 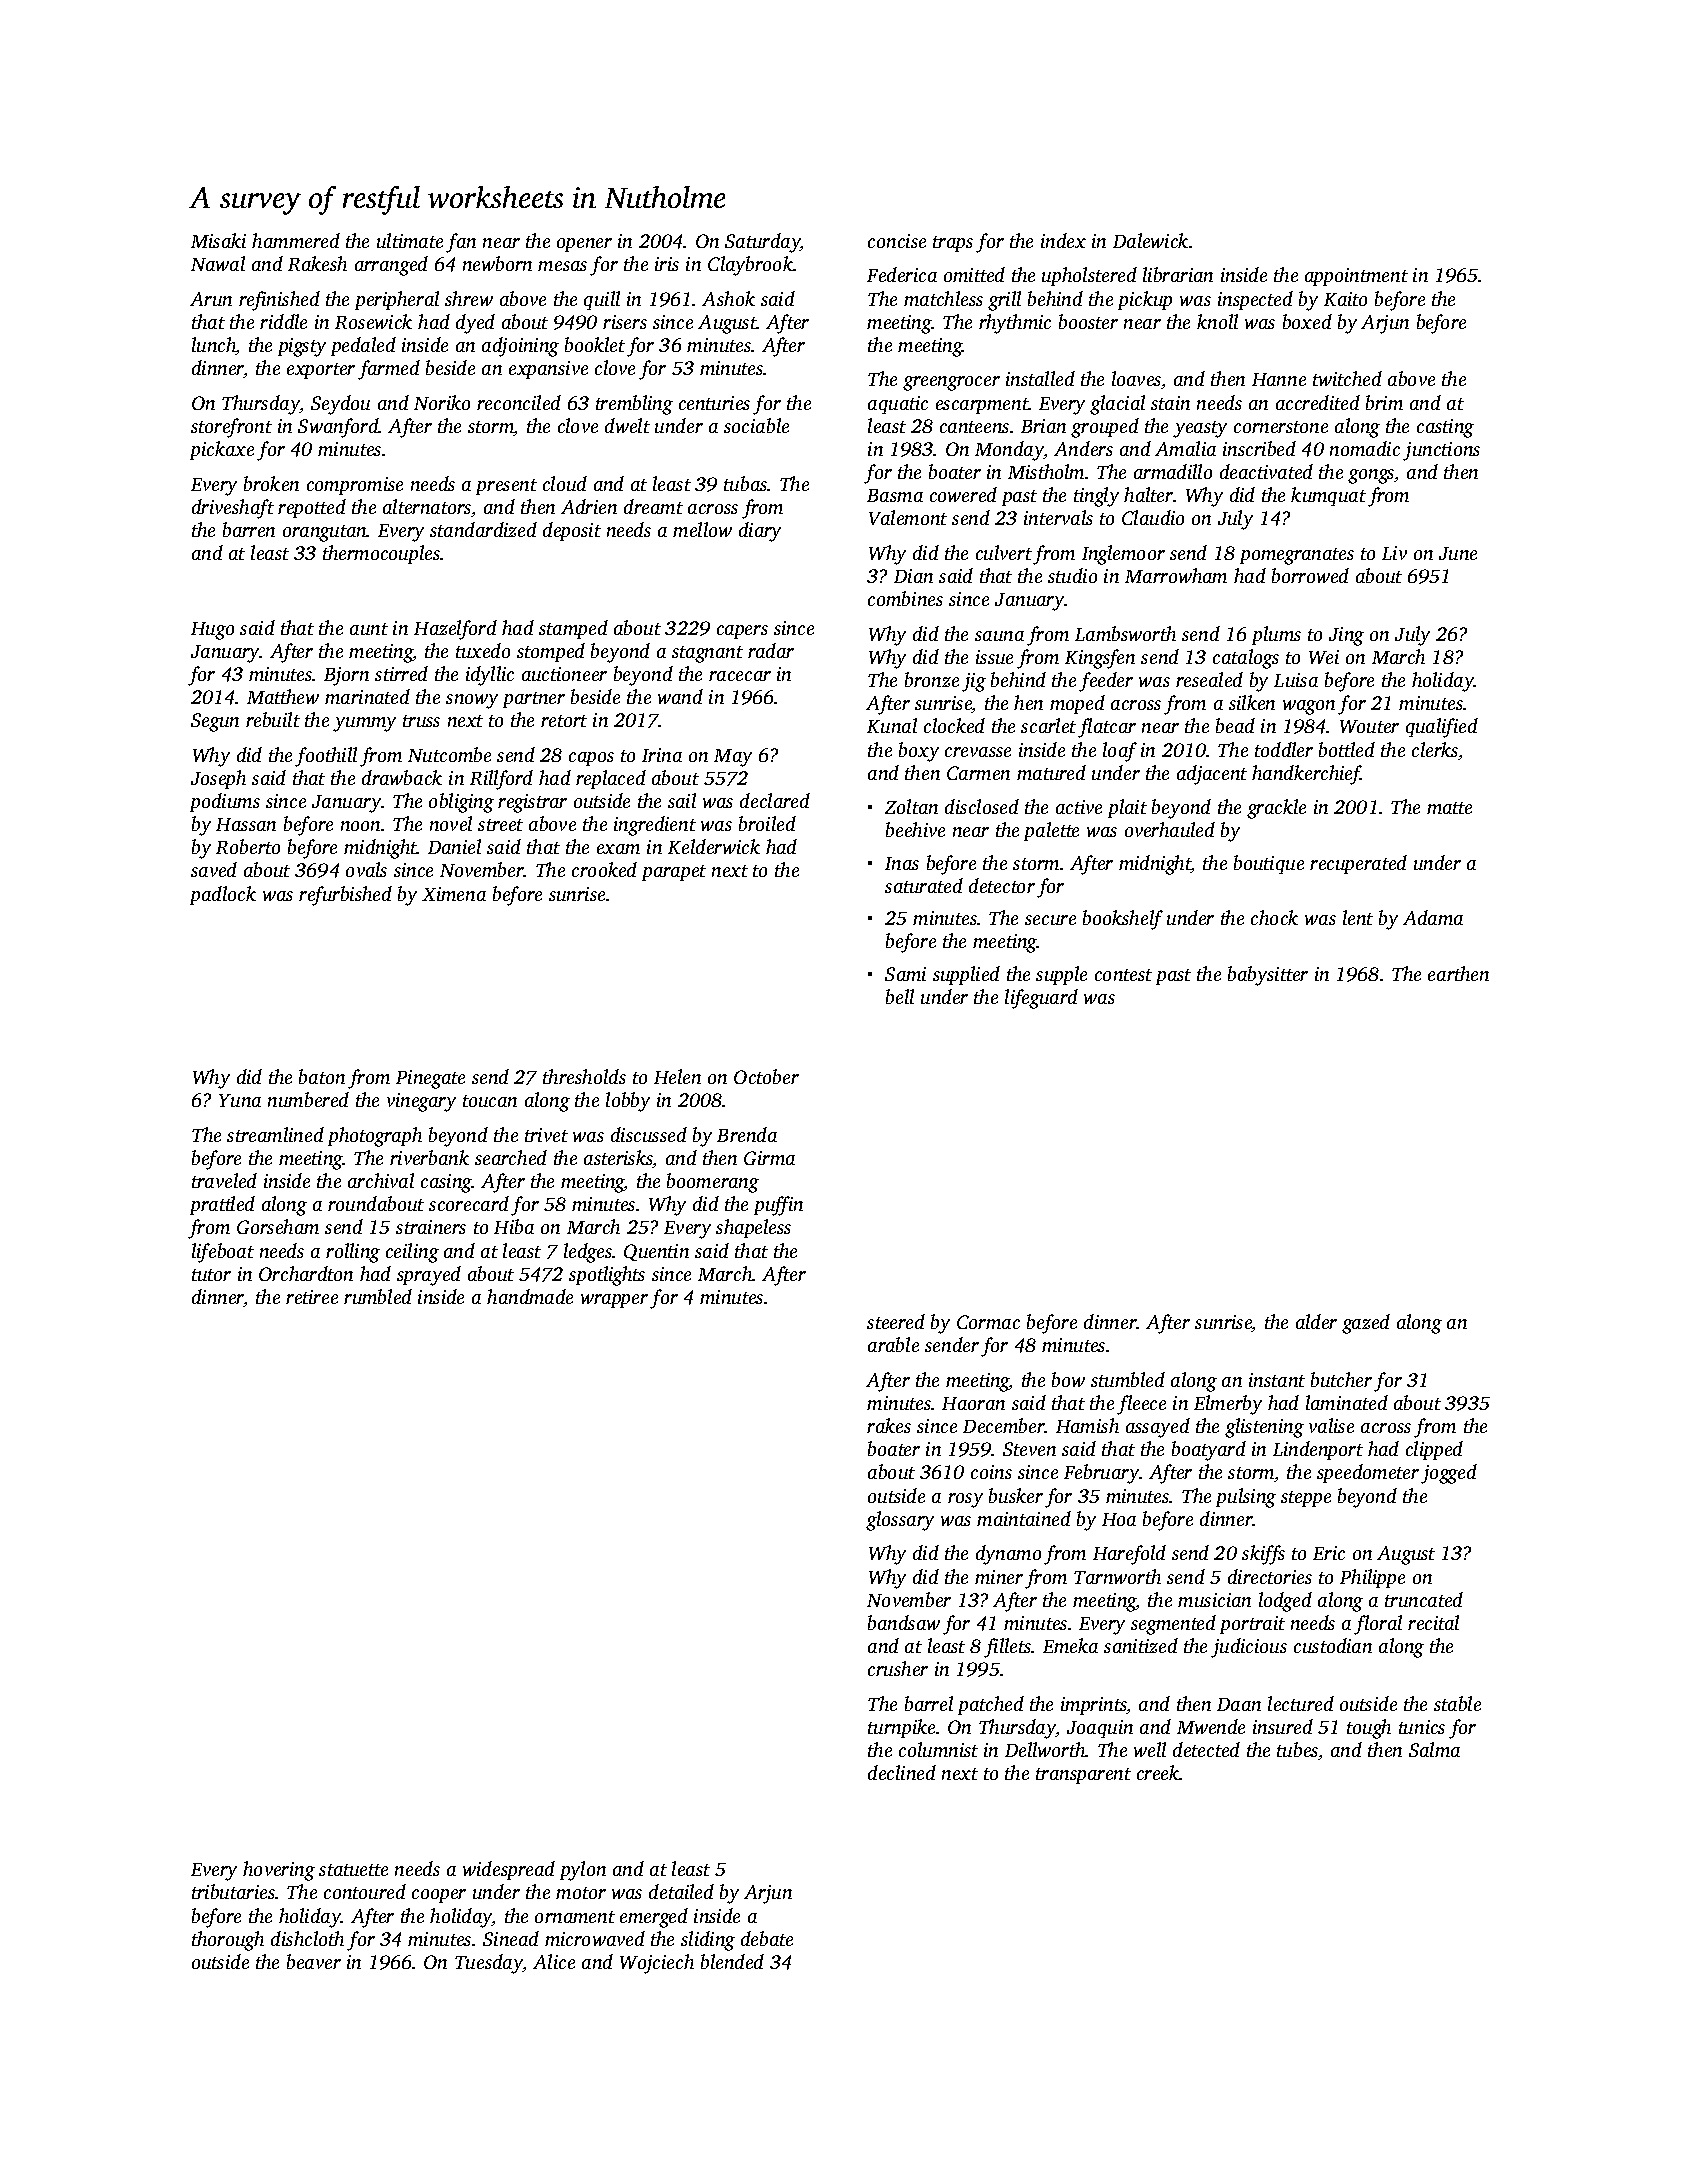 What do you see at coordinates (1366, 1324) in the page?
I see `gazed` at bounding box center [1366, 1324].
